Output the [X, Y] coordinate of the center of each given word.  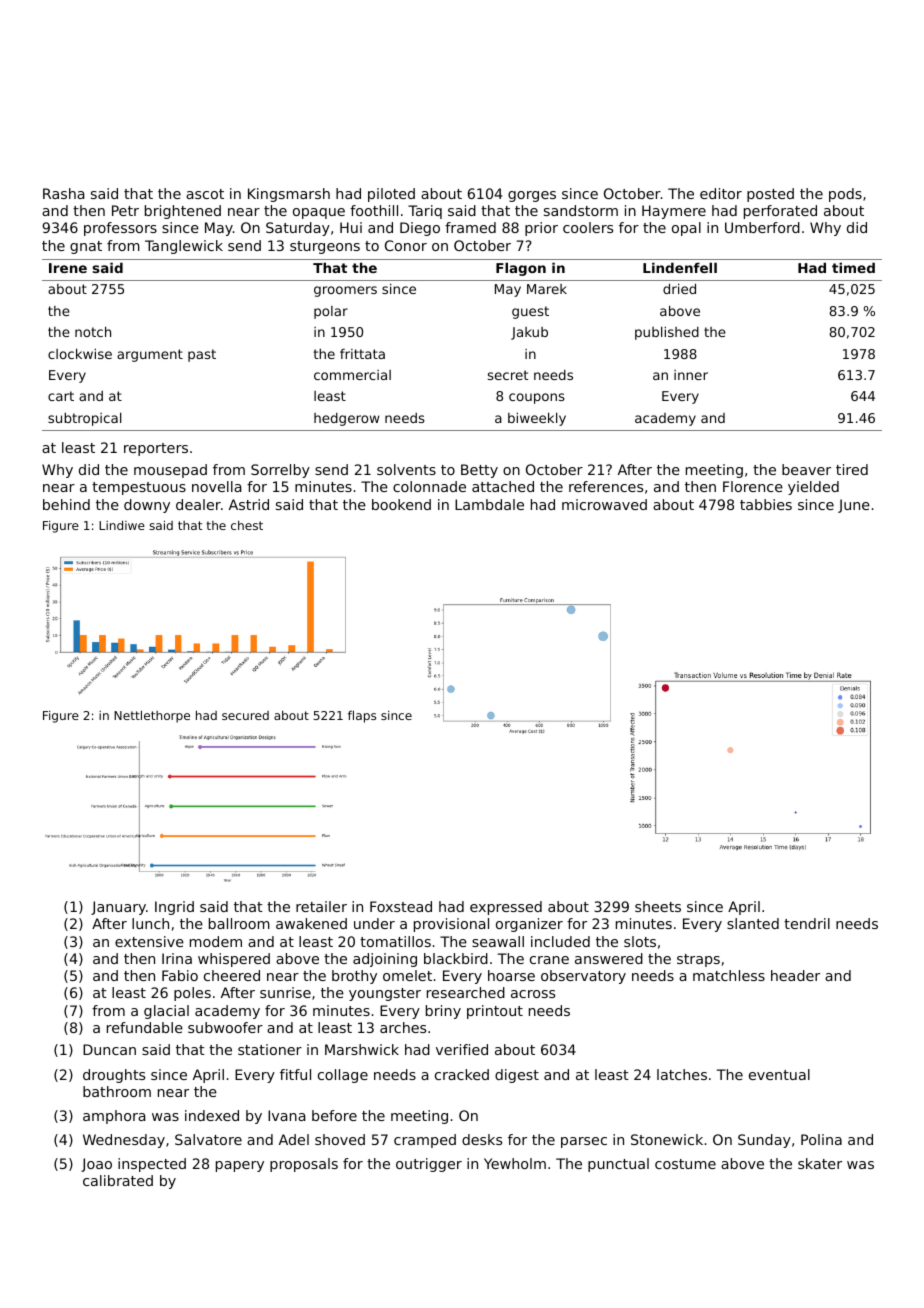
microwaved [604, 504]
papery [240, 1166]
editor [721, 193]
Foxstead [401, 906]
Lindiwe [122, 525]
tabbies [766, 504]
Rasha [64, 193]
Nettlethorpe [152, 716]
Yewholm [515, 1163]
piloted [391, 195]
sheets [658, 906]
